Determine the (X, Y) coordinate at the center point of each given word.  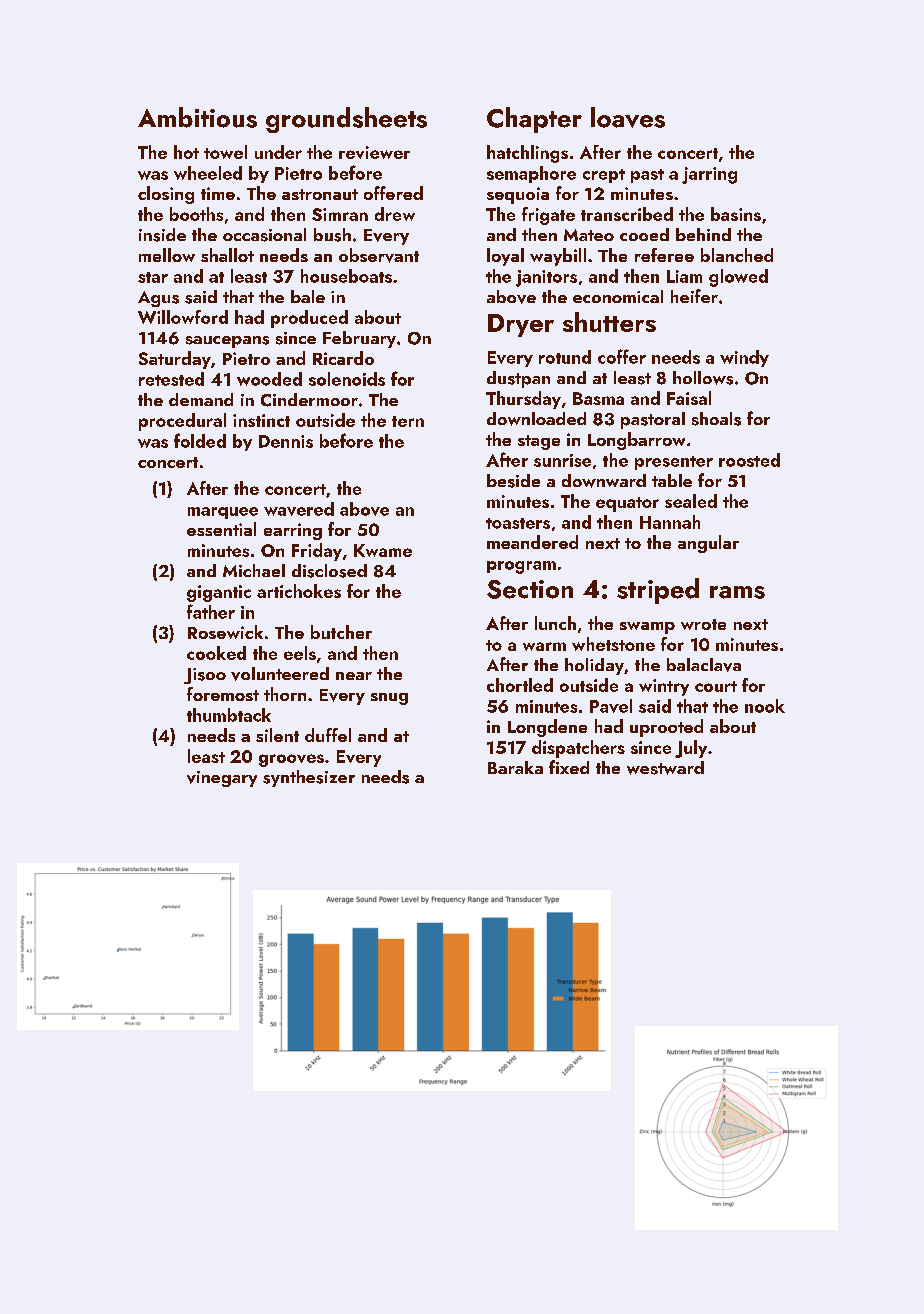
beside (513, 481)
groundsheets (346, 120)
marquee (223, 513)
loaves (628, 117)
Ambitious (197, 117)
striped (658, 591)
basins (736, 214)
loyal (505, 257)
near (354, 676)
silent (277, 735)
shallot (227, 255)
